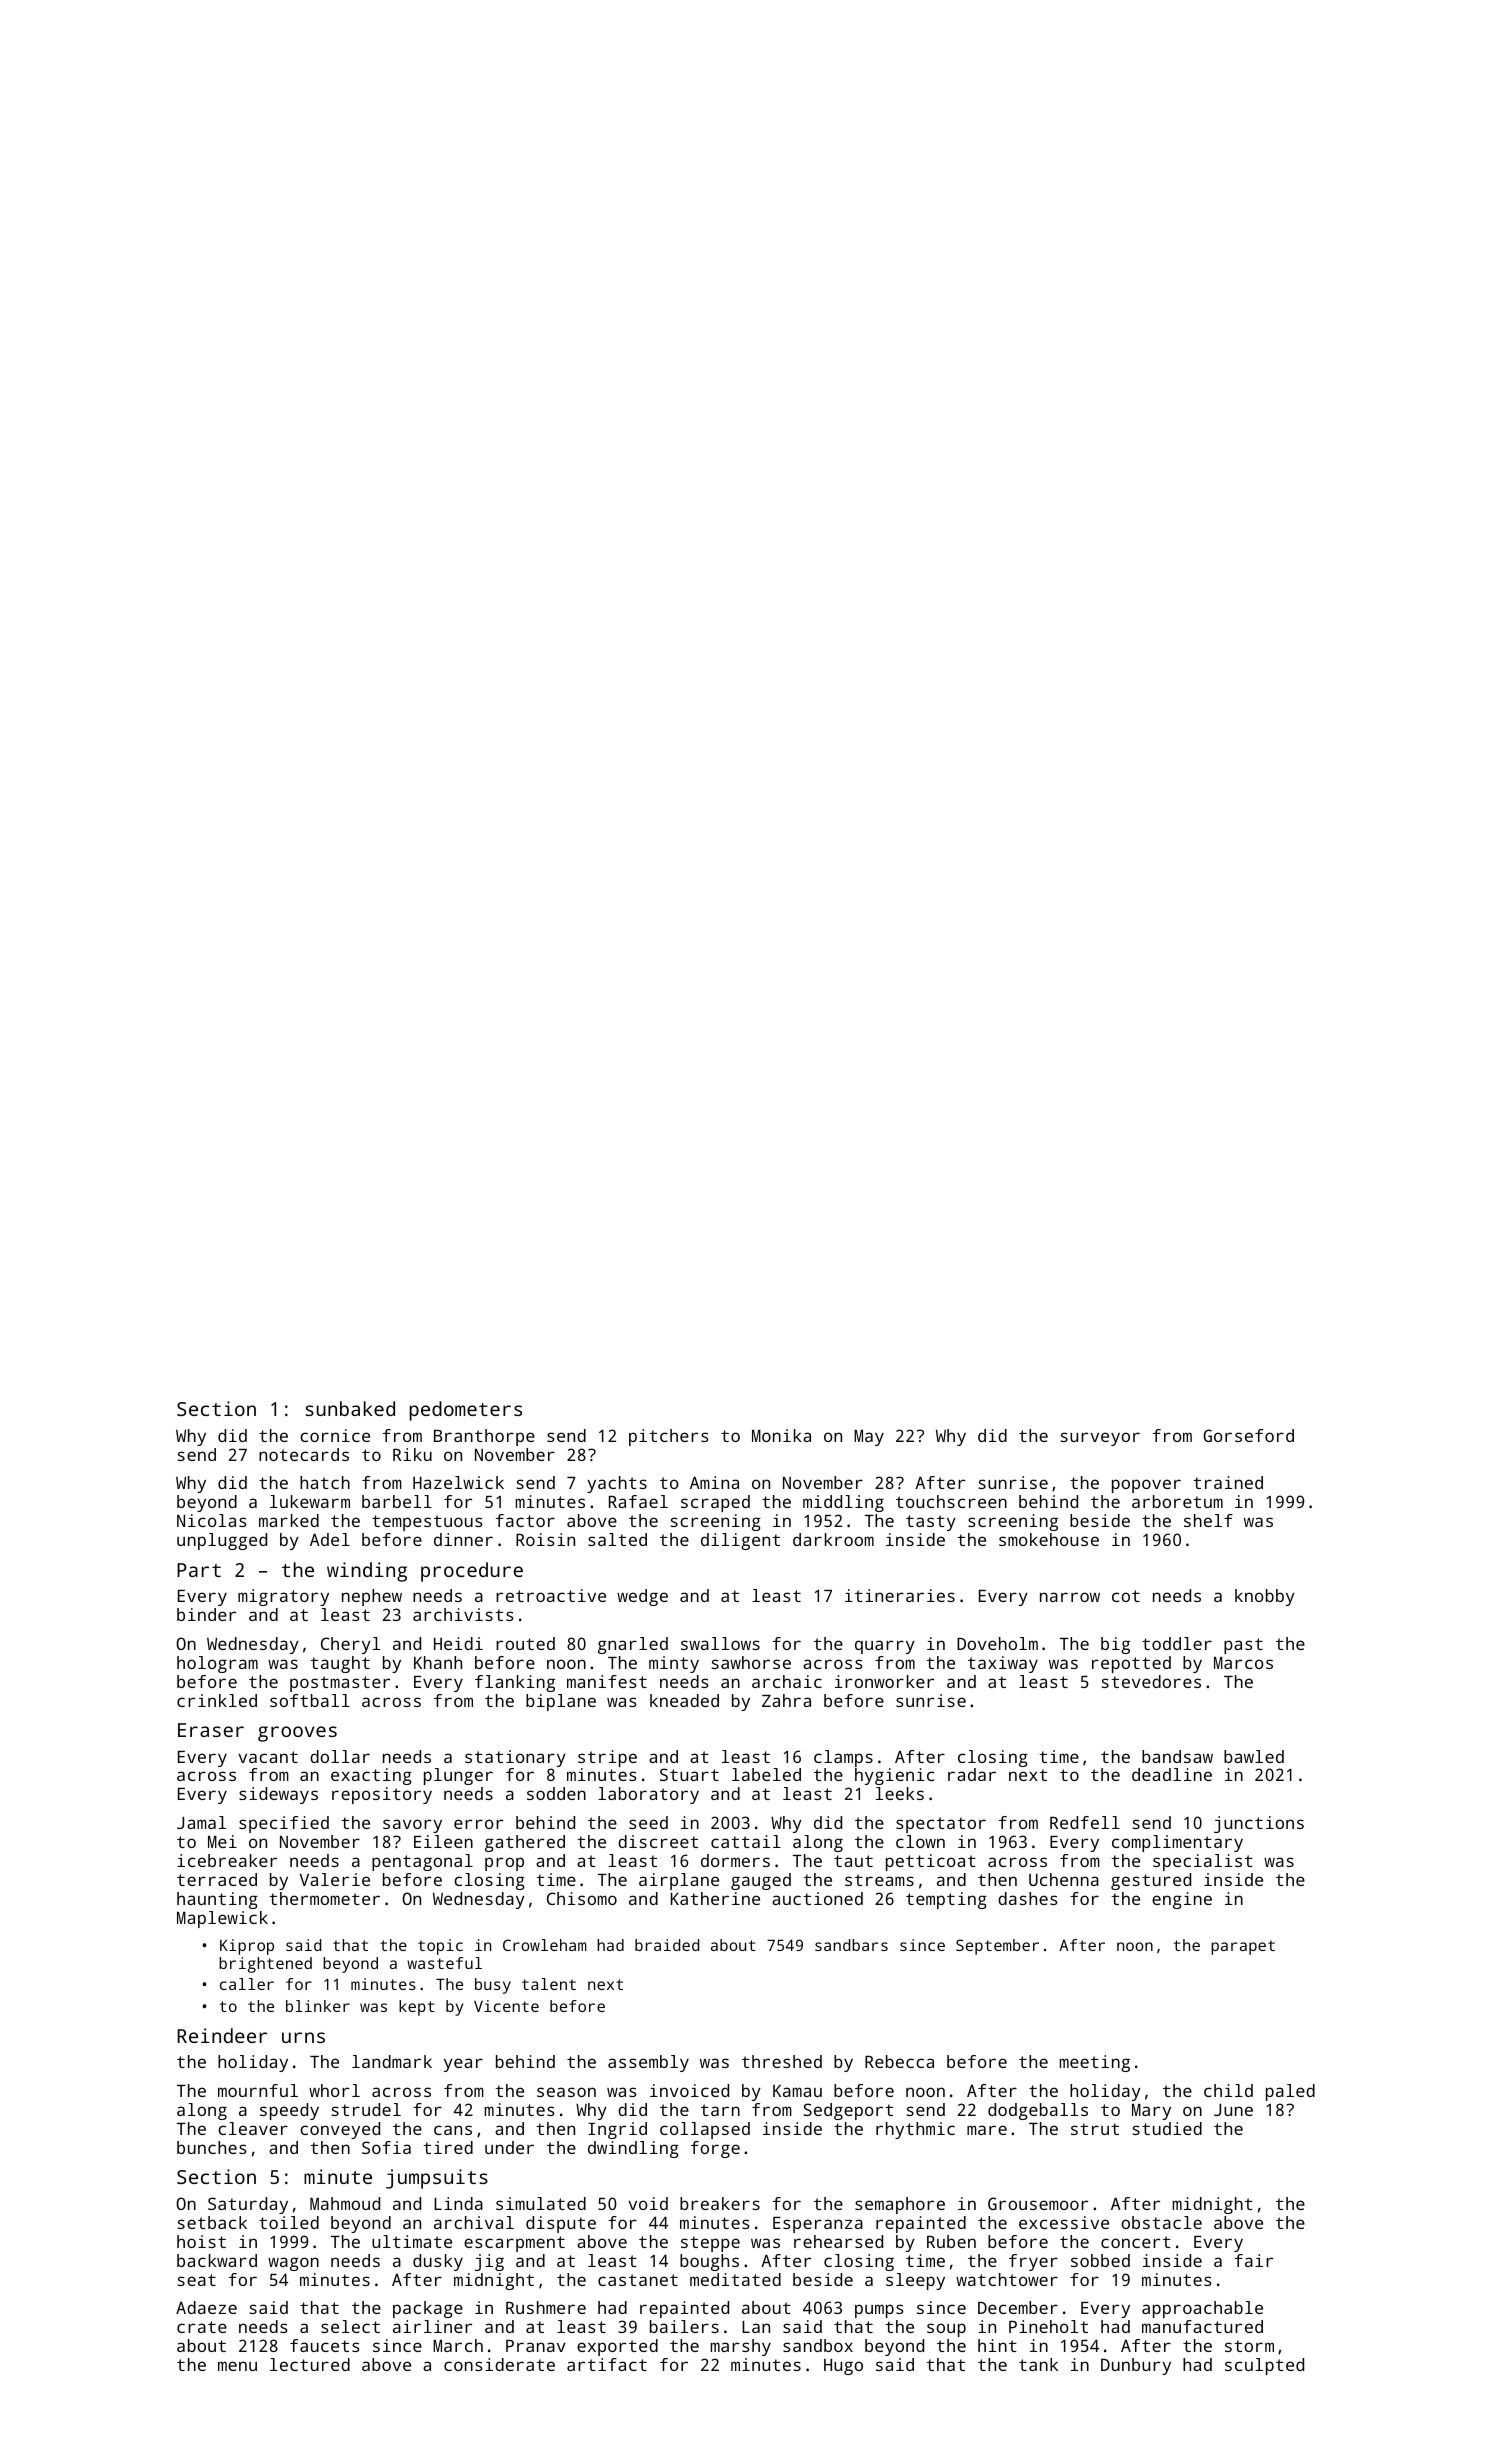  Describe the element at coordinates (843, 1758) in the page. I see `clamps` at that location.
